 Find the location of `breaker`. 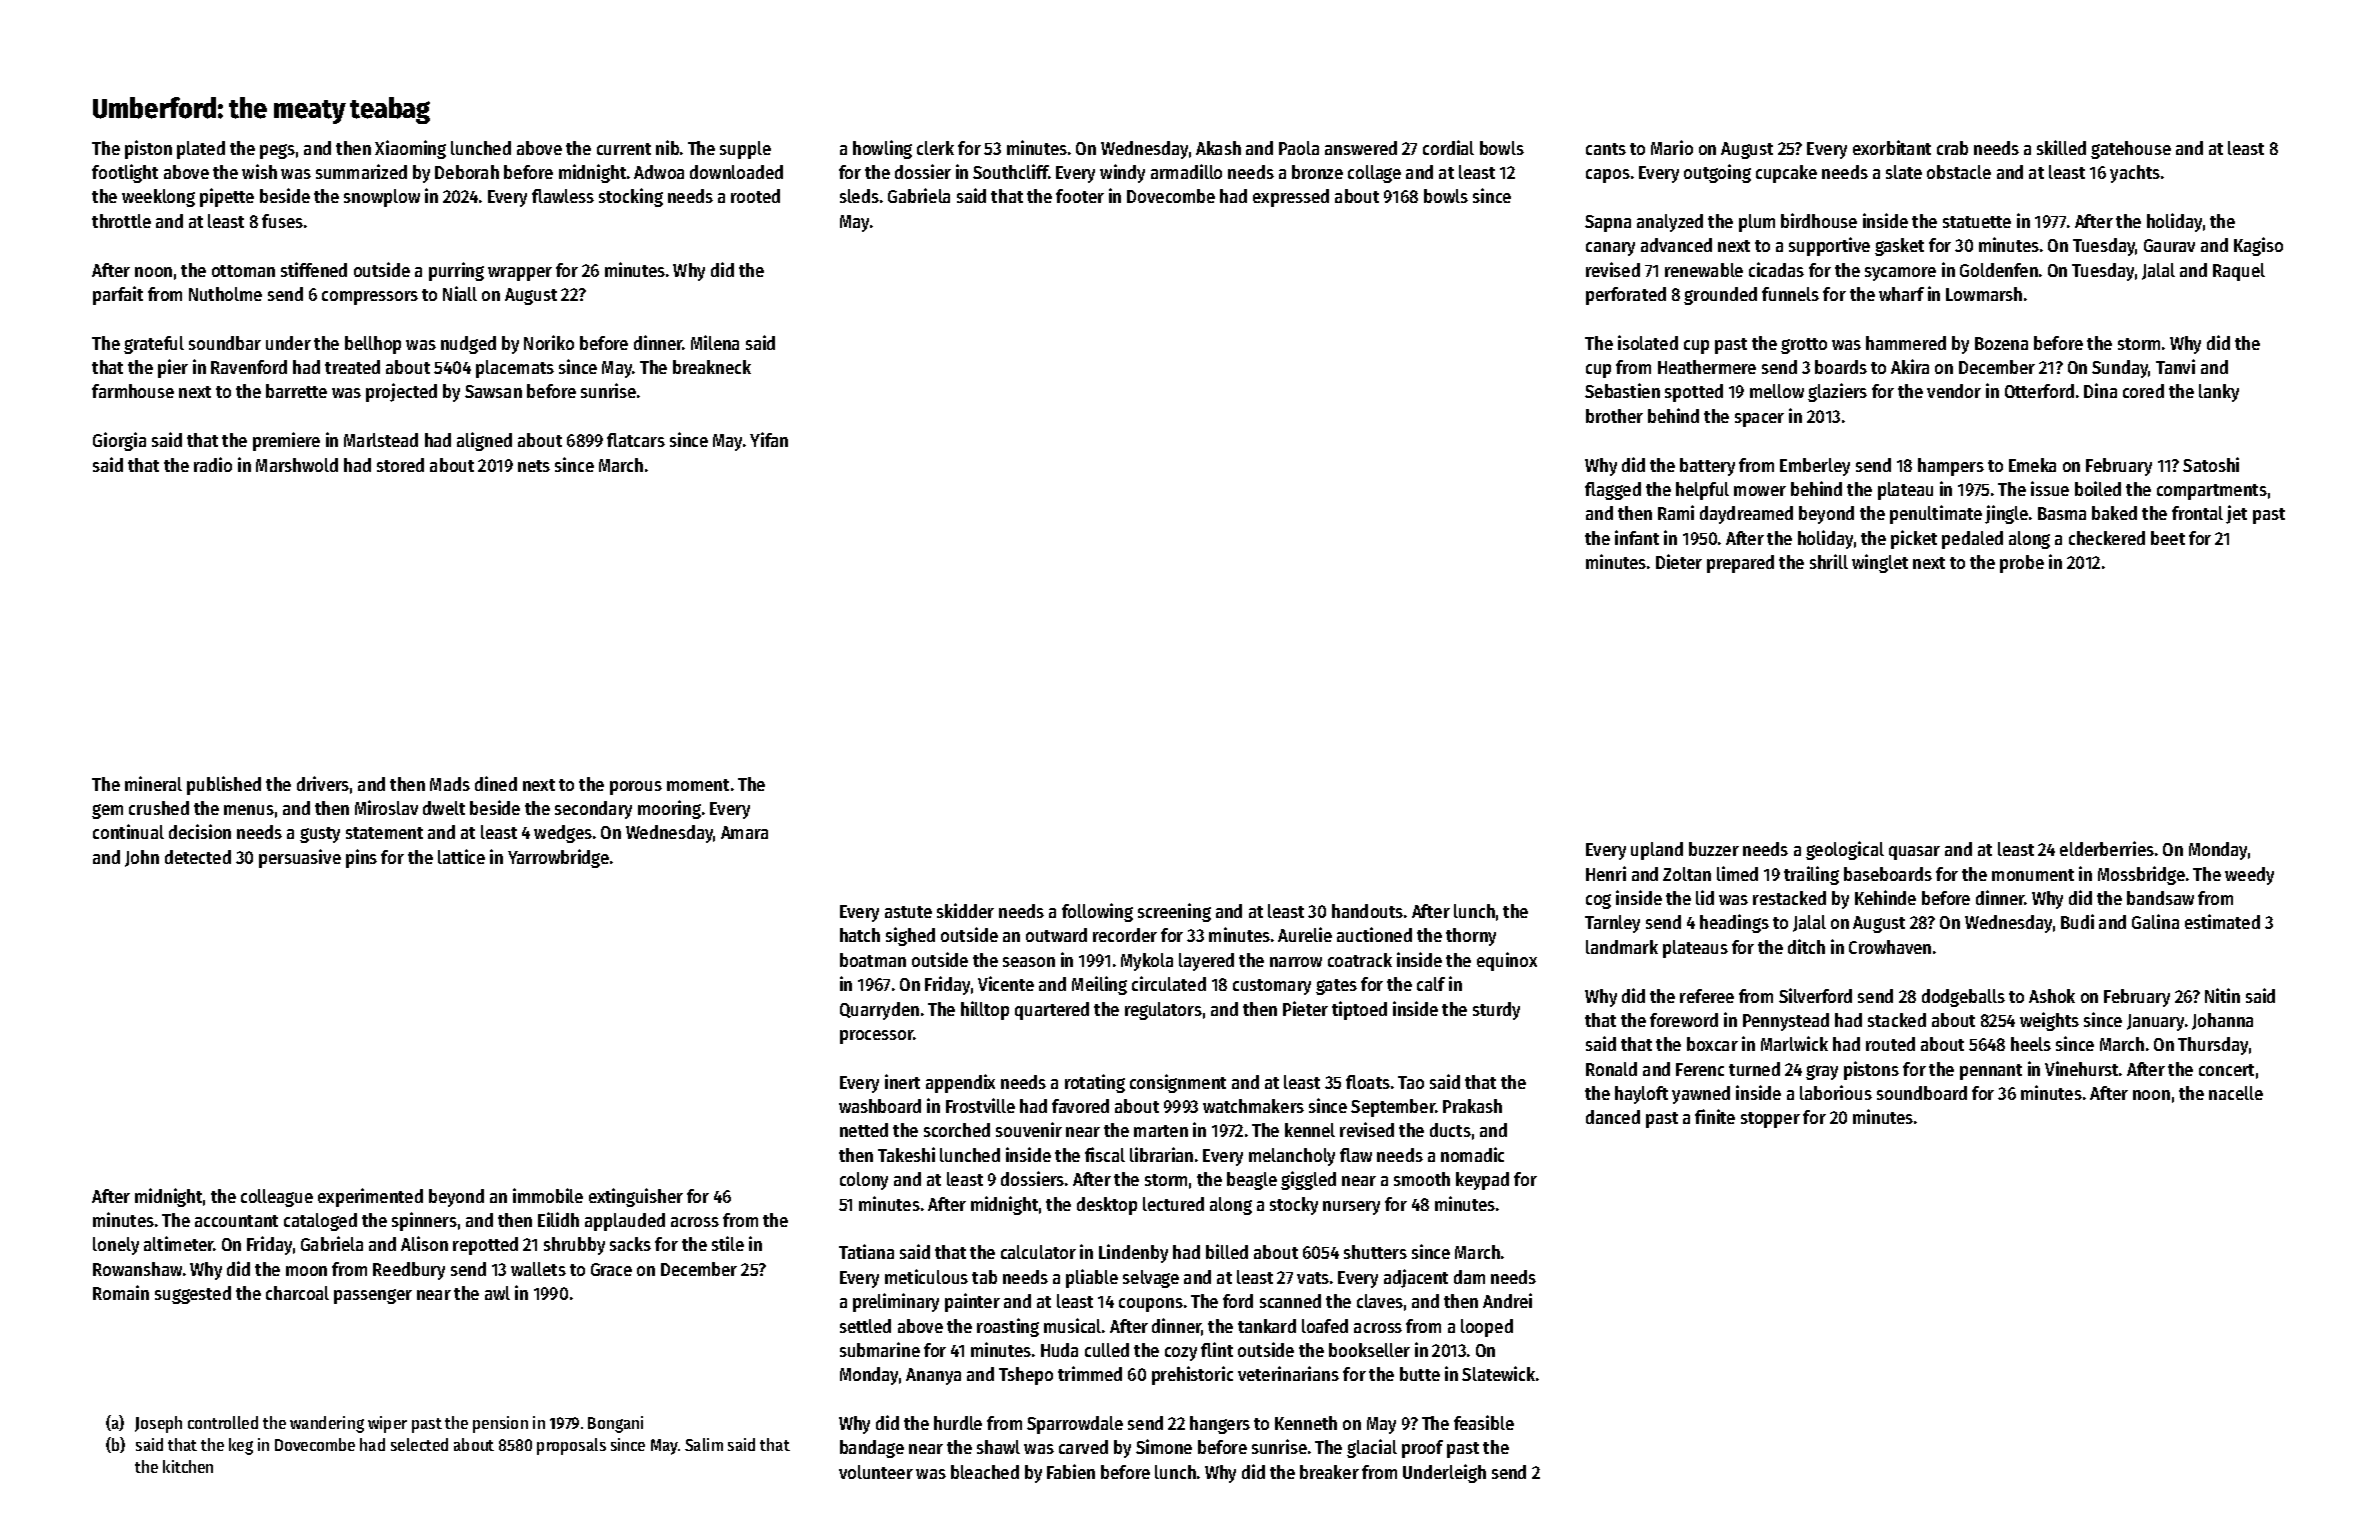

breaker is located at coordinates (1329, 1472).
